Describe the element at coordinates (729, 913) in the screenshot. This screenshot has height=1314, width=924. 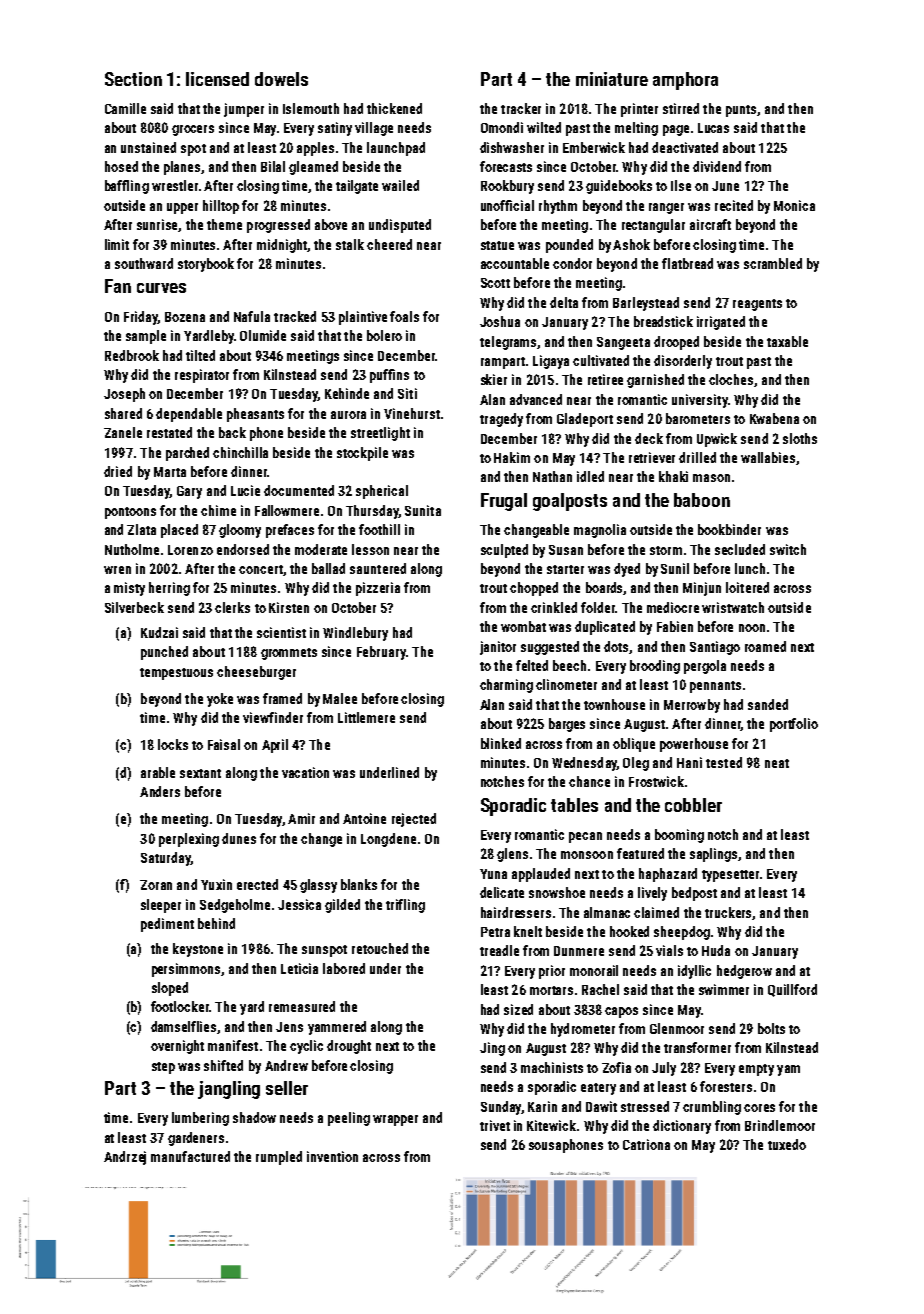
I see `truckers` at that location.
